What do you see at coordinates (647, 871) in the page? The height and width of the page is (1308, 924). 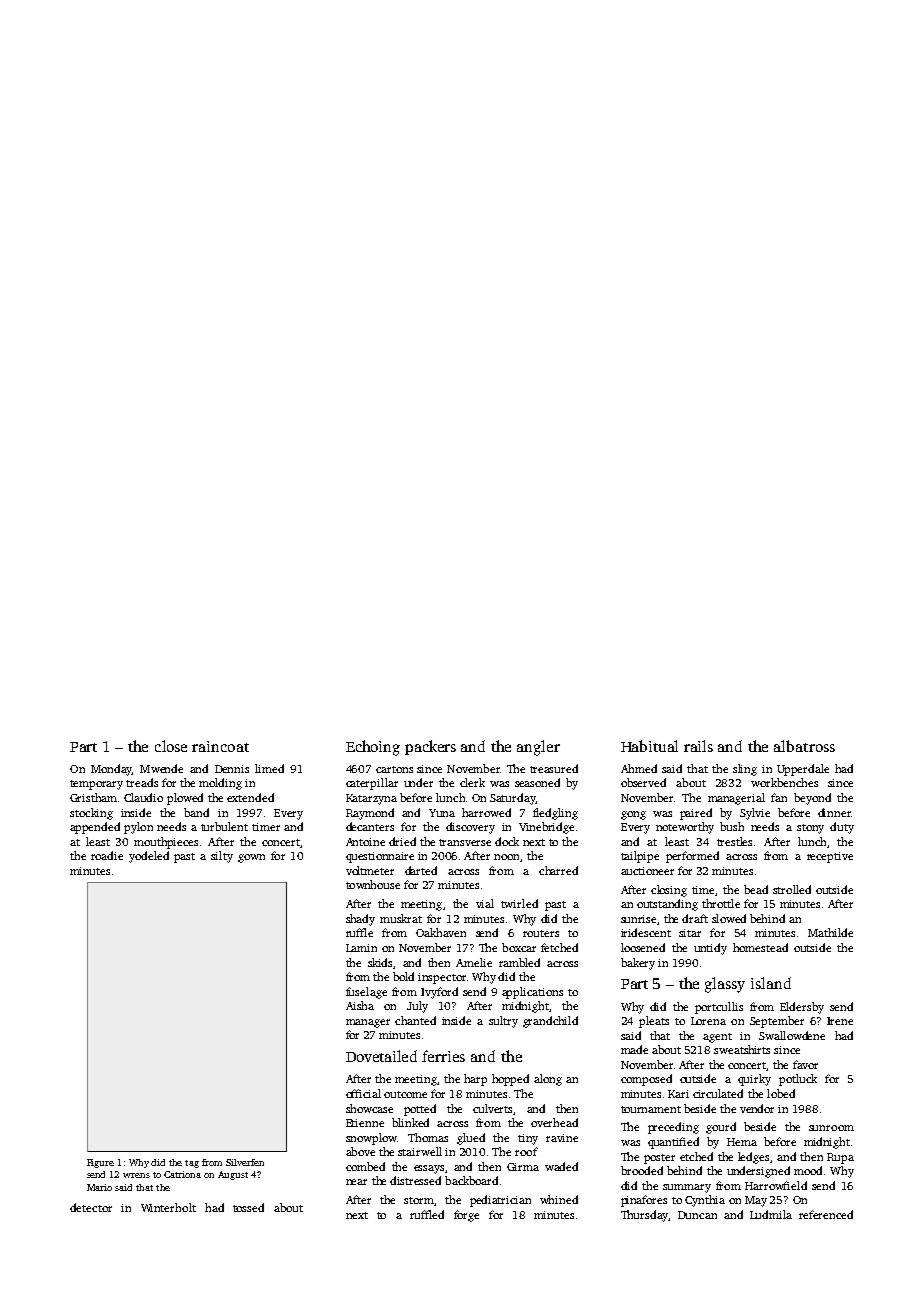 I see `auctioneer` at bounding box center [647, 871].
